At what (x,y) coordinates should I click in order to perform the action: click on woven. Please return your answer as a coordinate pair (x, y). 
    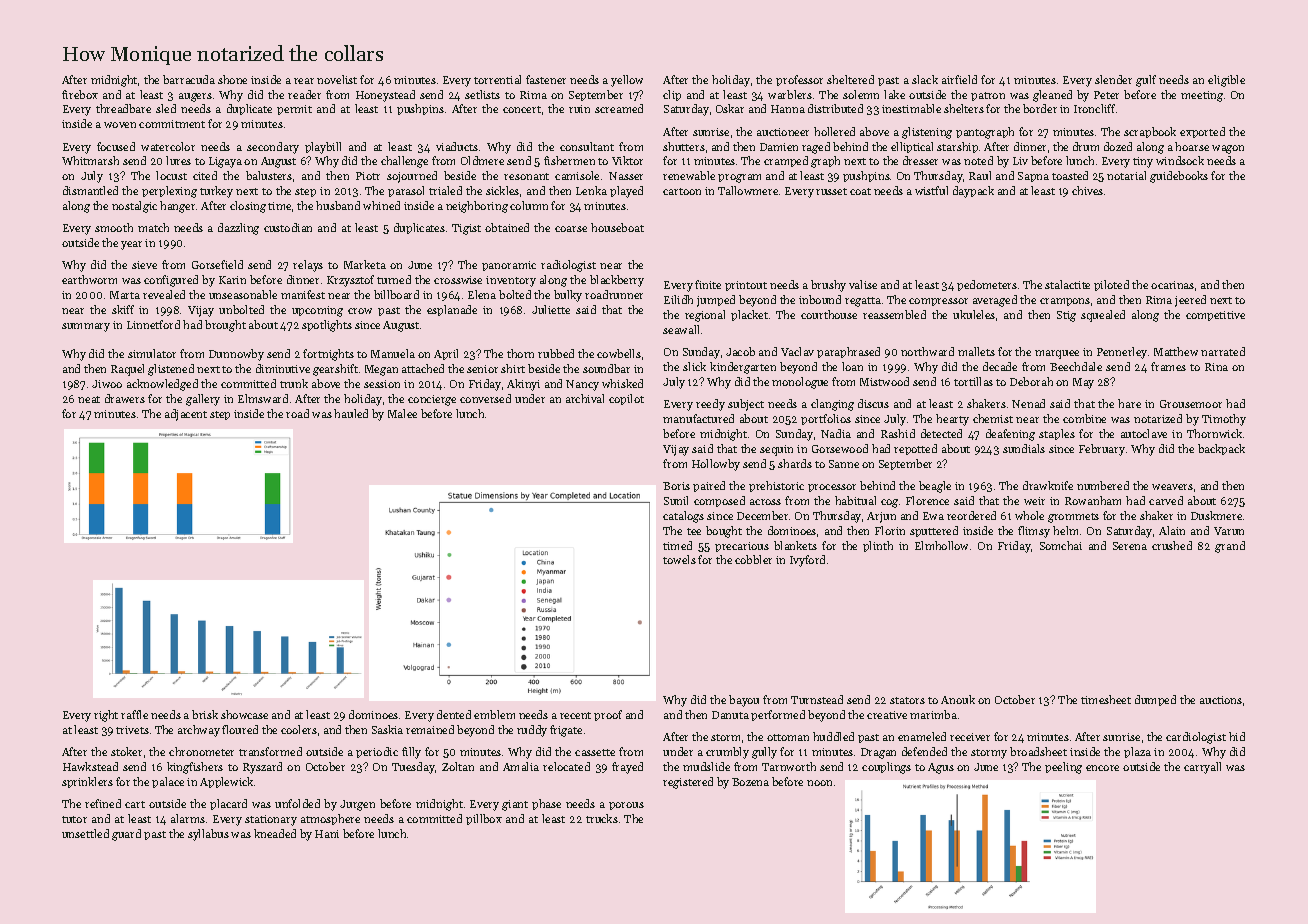
    Looking at the image, I should click on (120, 125).
